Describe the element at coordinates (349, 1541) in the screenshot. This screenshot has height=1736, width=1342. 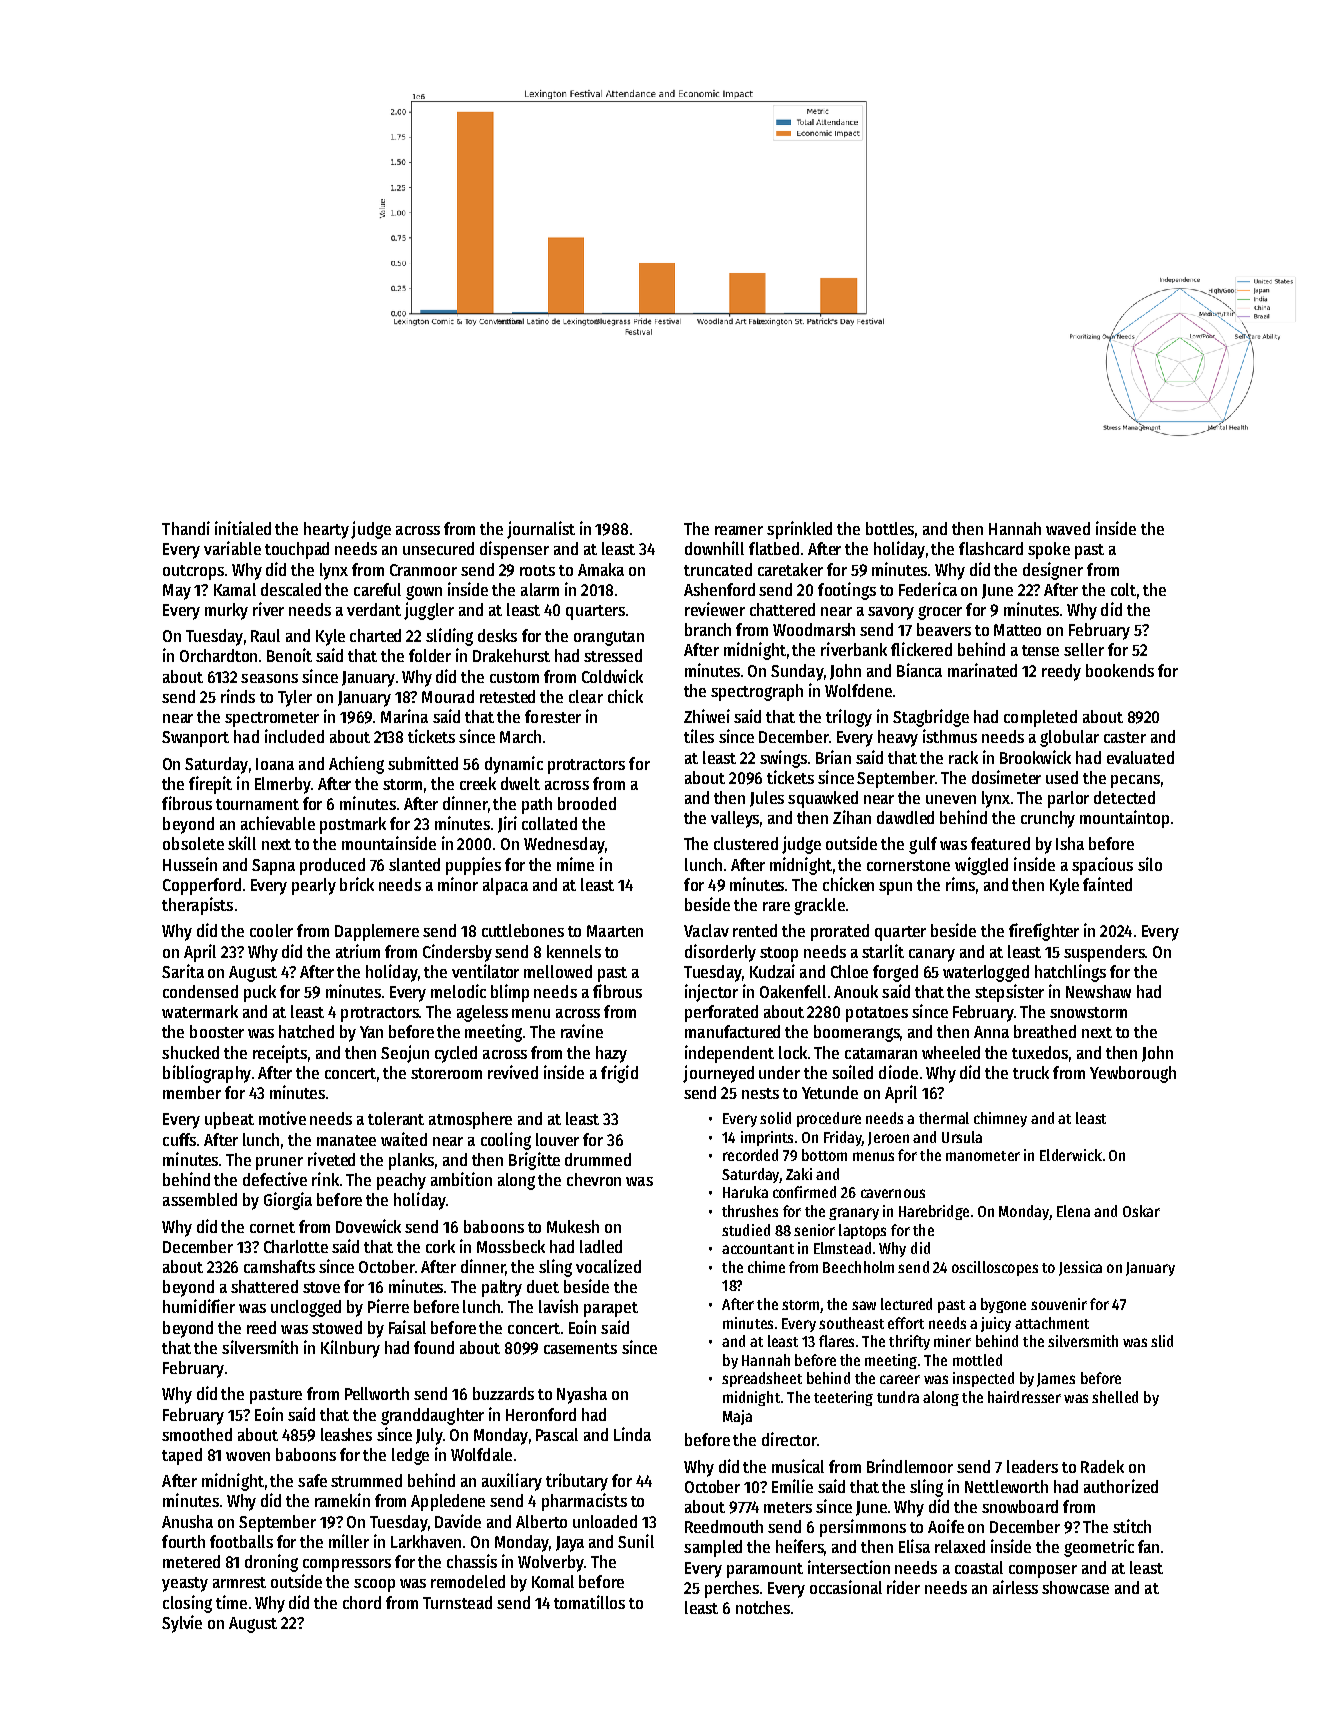
I see `miller` at that location.
